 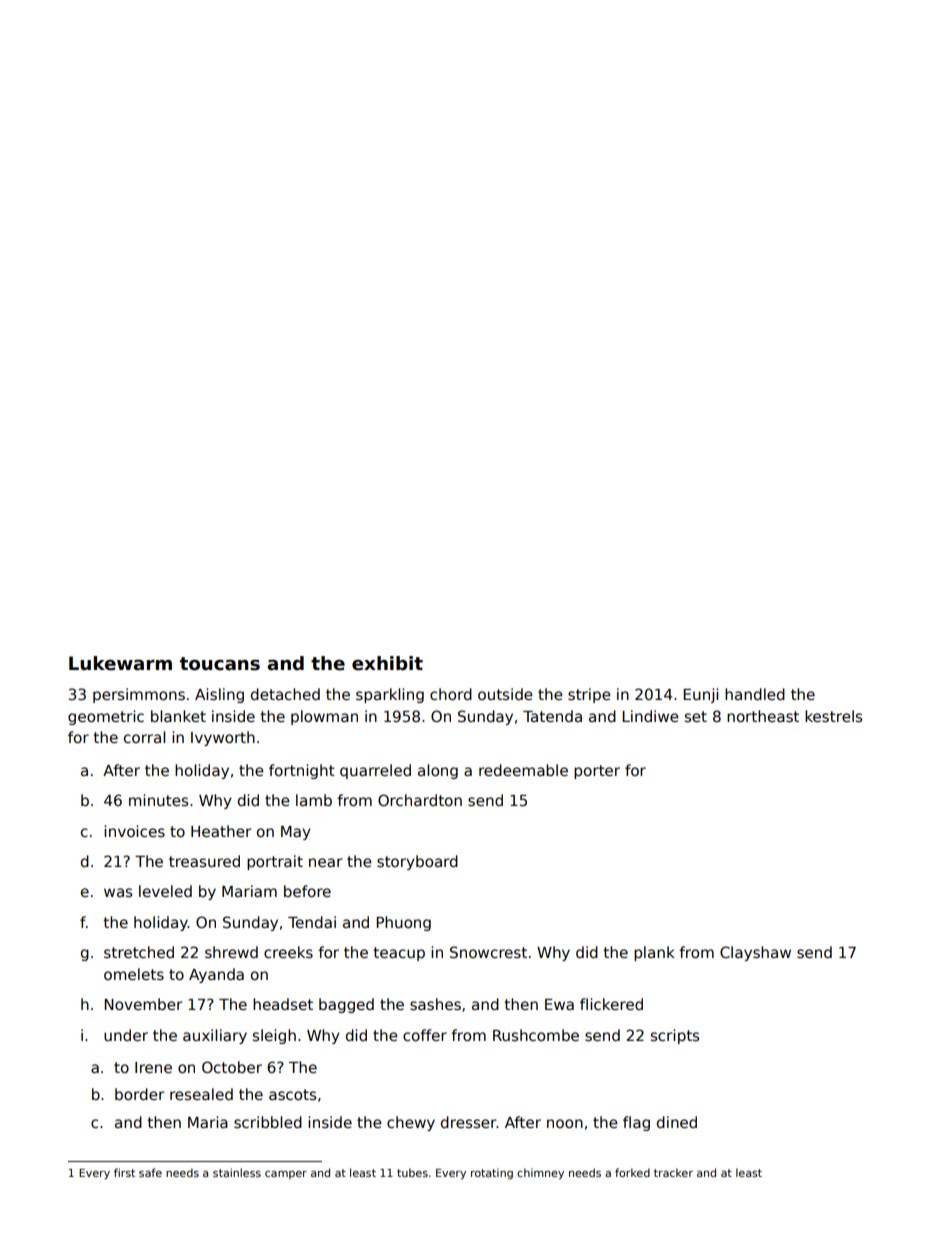 What do you see at coordinates (223, 738) in the page?
I see `Ivyworth` at bounding box center [223, 738].
